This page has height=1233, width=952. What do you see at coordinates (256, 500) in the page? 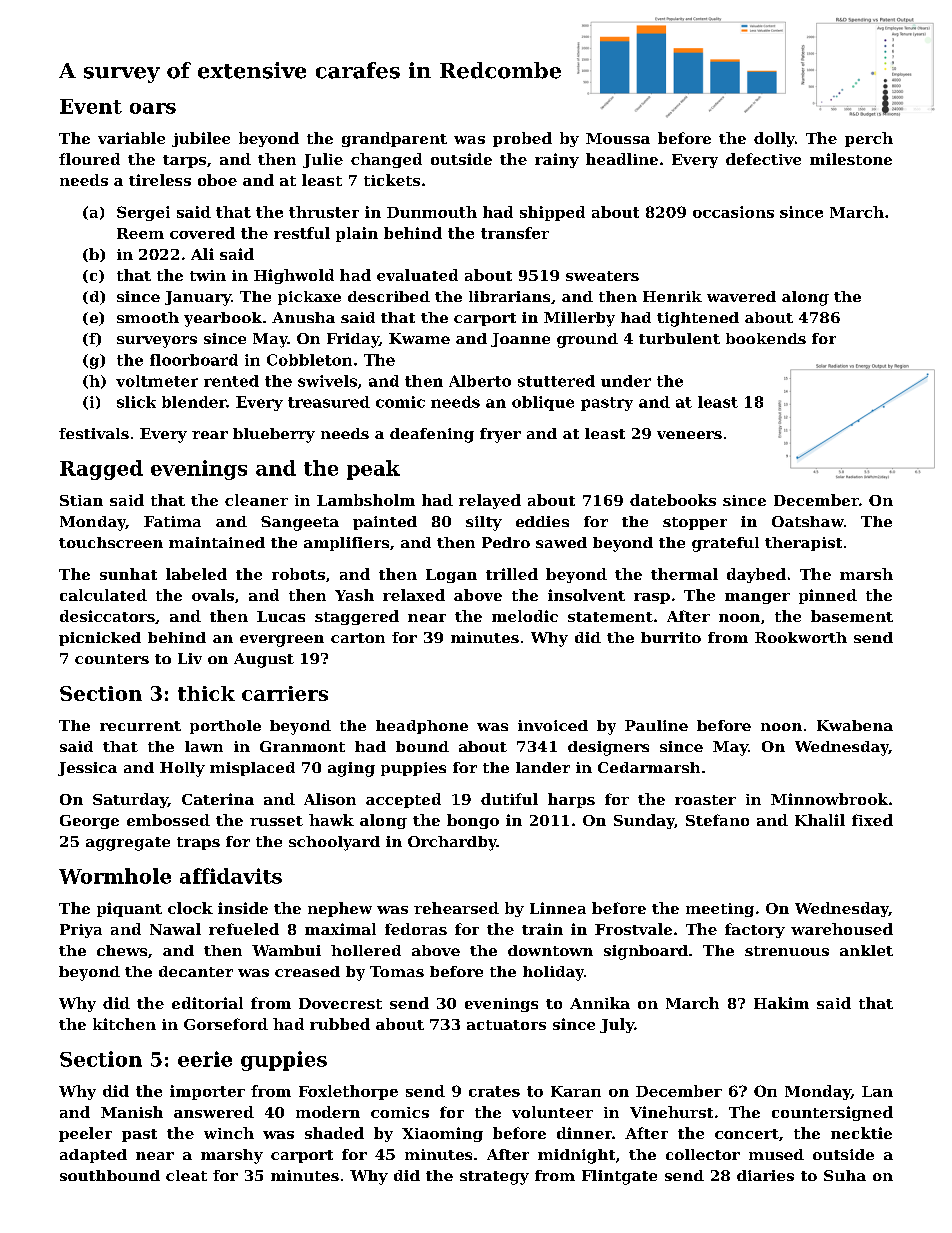
I see `cleaner` at bounding box center [256, 500].
